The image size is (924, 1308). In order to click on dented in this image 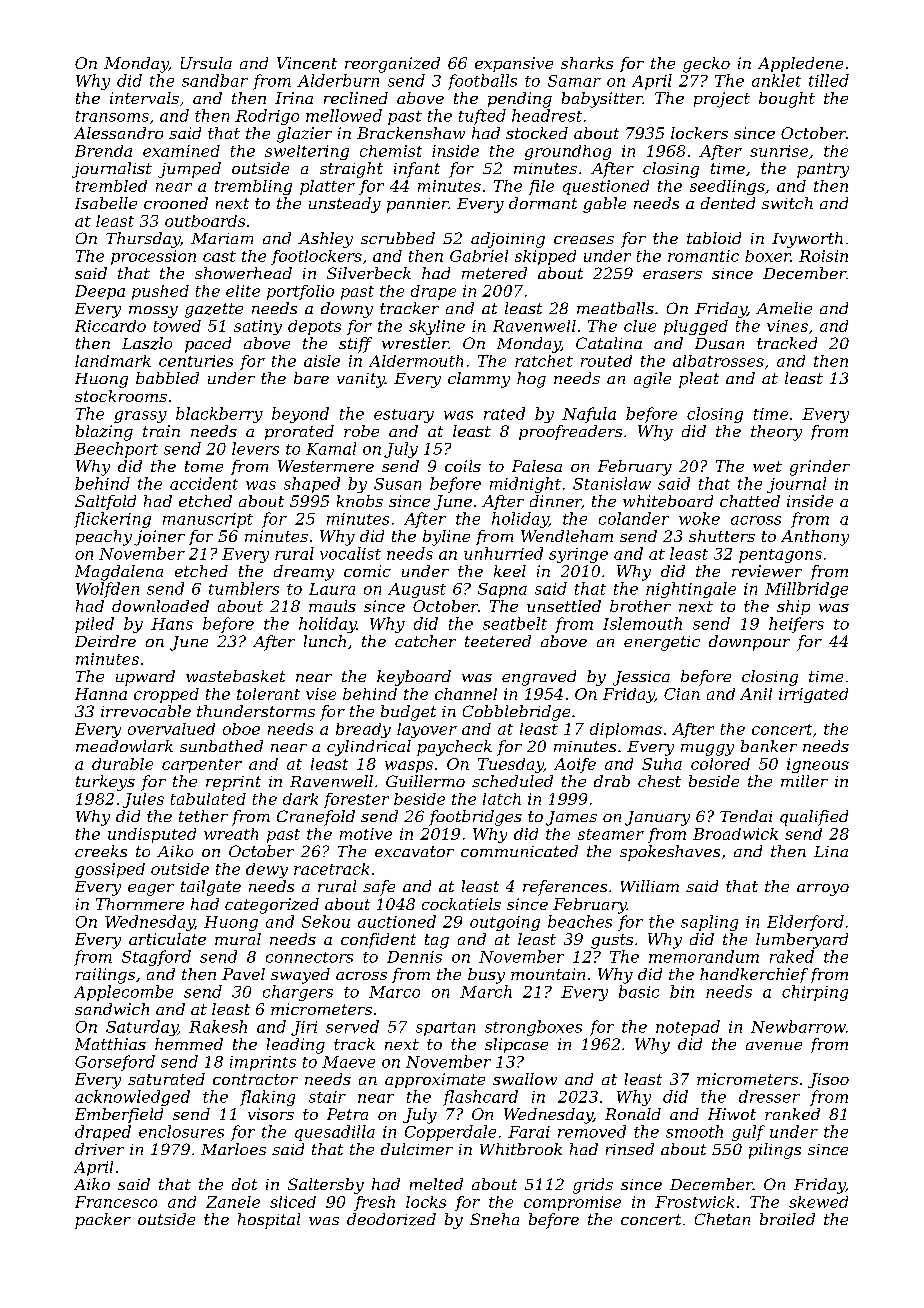, I will do `click(728, 203)`.
